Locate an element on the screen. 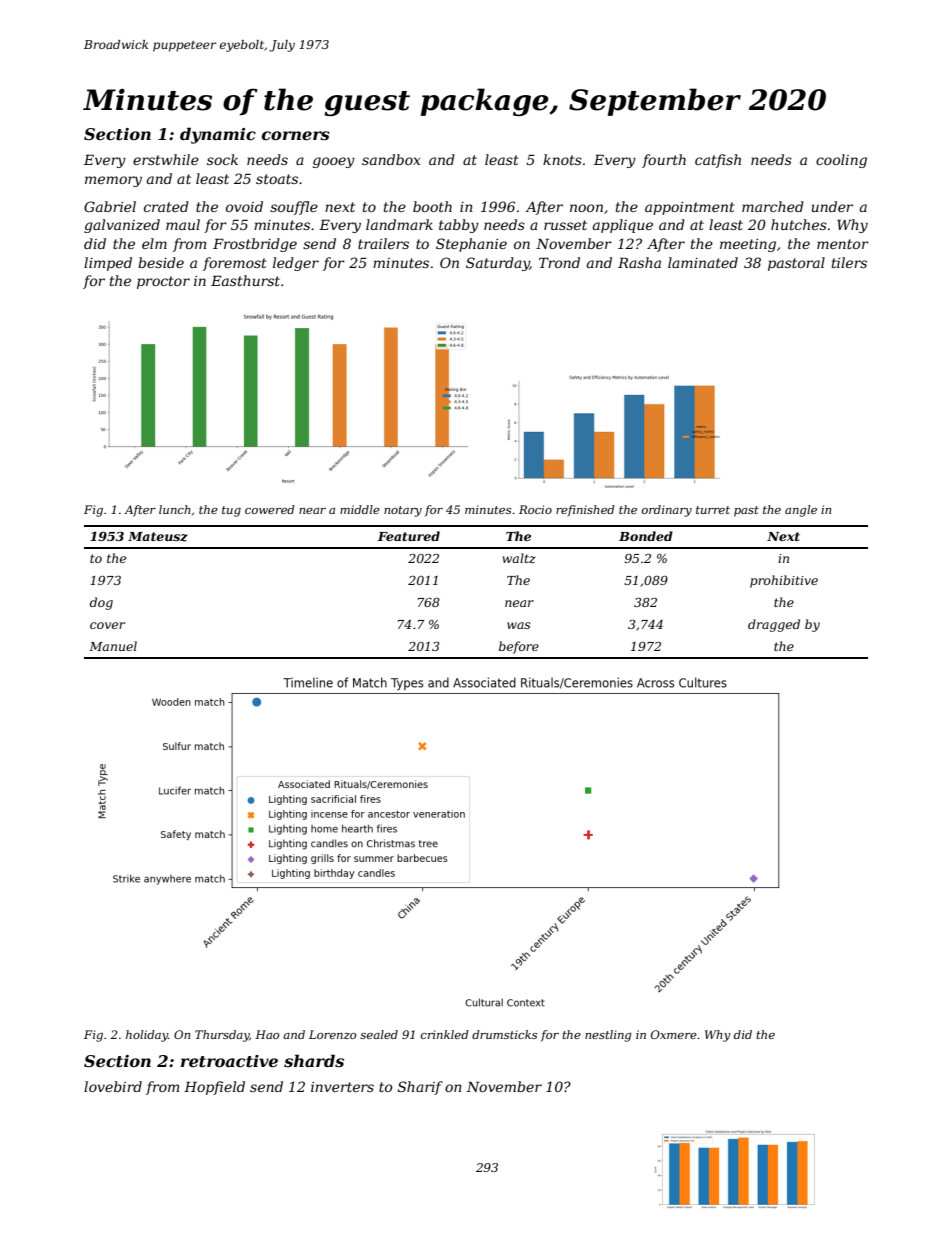 The image size is (952, 1233). cowered is located at coordinates (270, 509).
